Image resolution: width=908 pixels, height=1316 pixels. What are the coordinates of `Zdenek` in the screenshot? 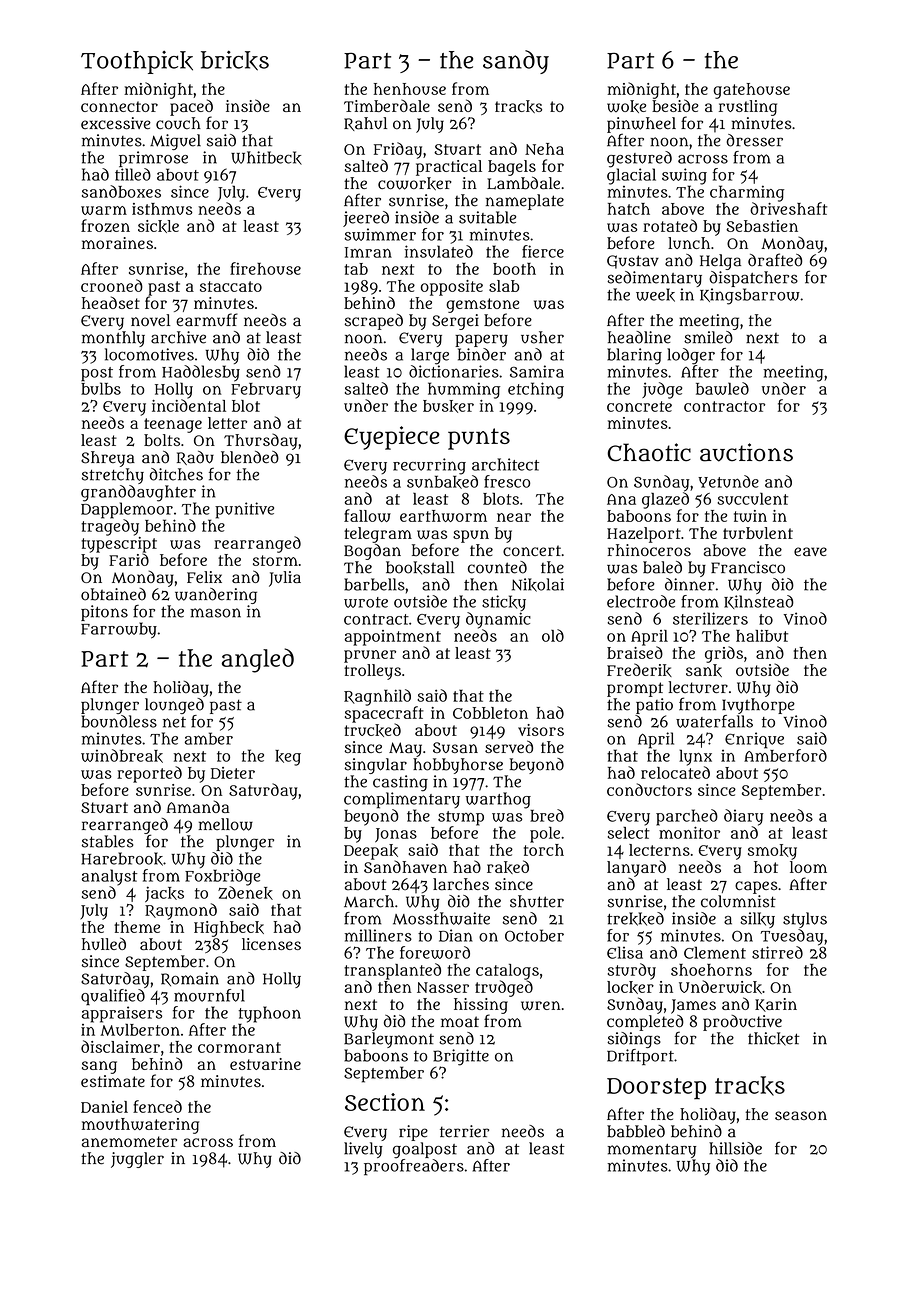 It's located at (245, 893).
